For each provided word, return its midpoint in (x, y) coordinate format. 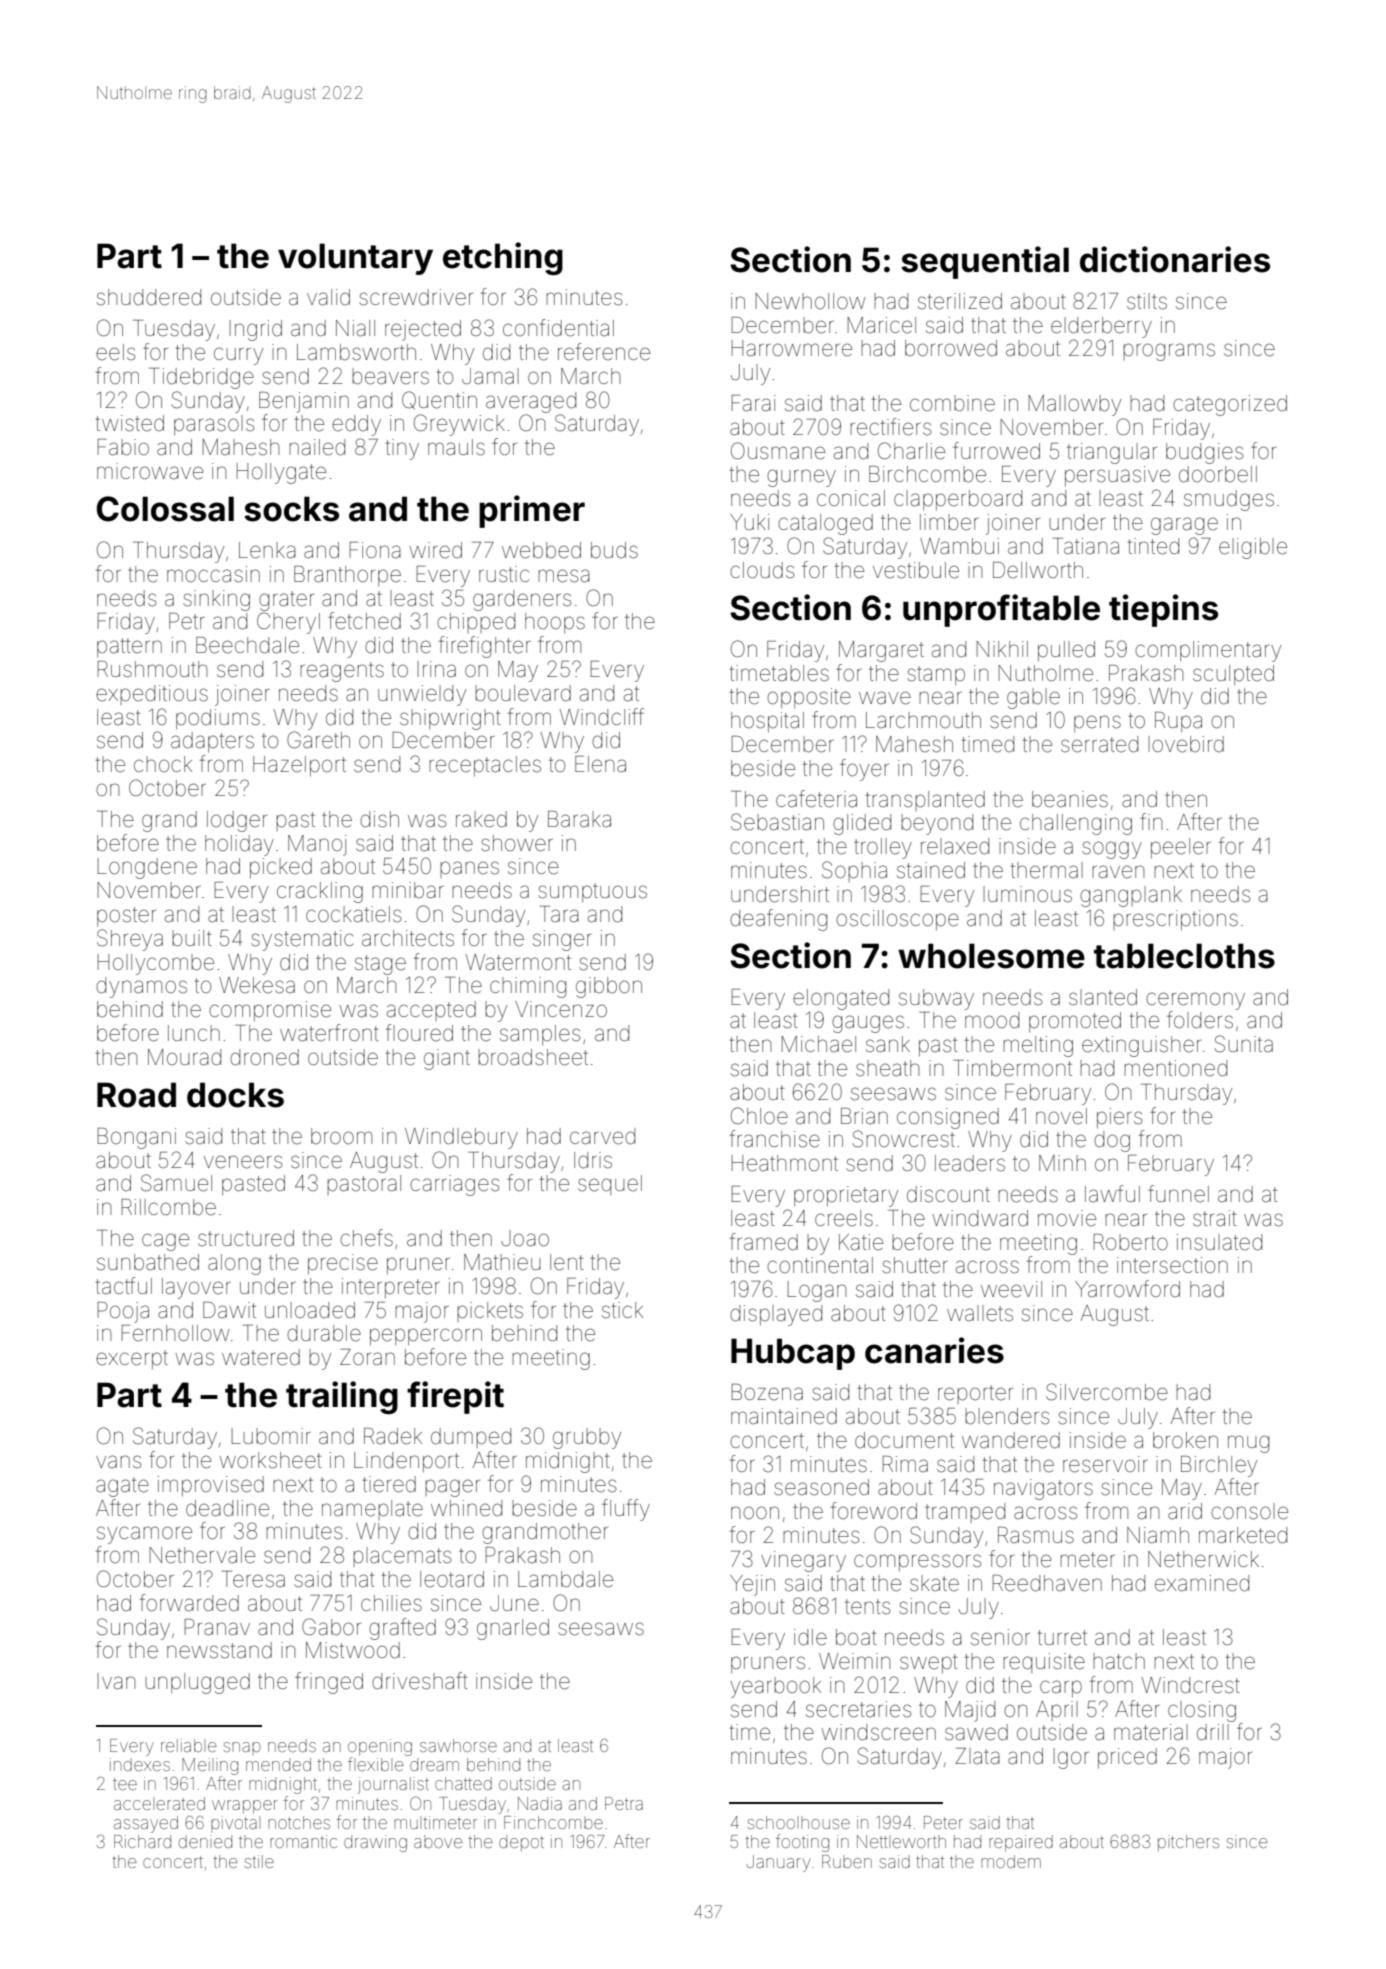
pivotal (235, 1824)
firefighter (484, 647)
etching (503, 258)
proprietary (846, 1196)
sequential (985, 262)
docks (235, 1095)
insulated (1219, 1242)
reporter (975, 1394)
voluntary (355, 259)
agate (122, 1487)
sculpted (1233, 675)
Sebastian (777, 822)
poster (126, 916)
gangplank (1131, 896)
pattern (129, 647)
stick (622, 1310)
